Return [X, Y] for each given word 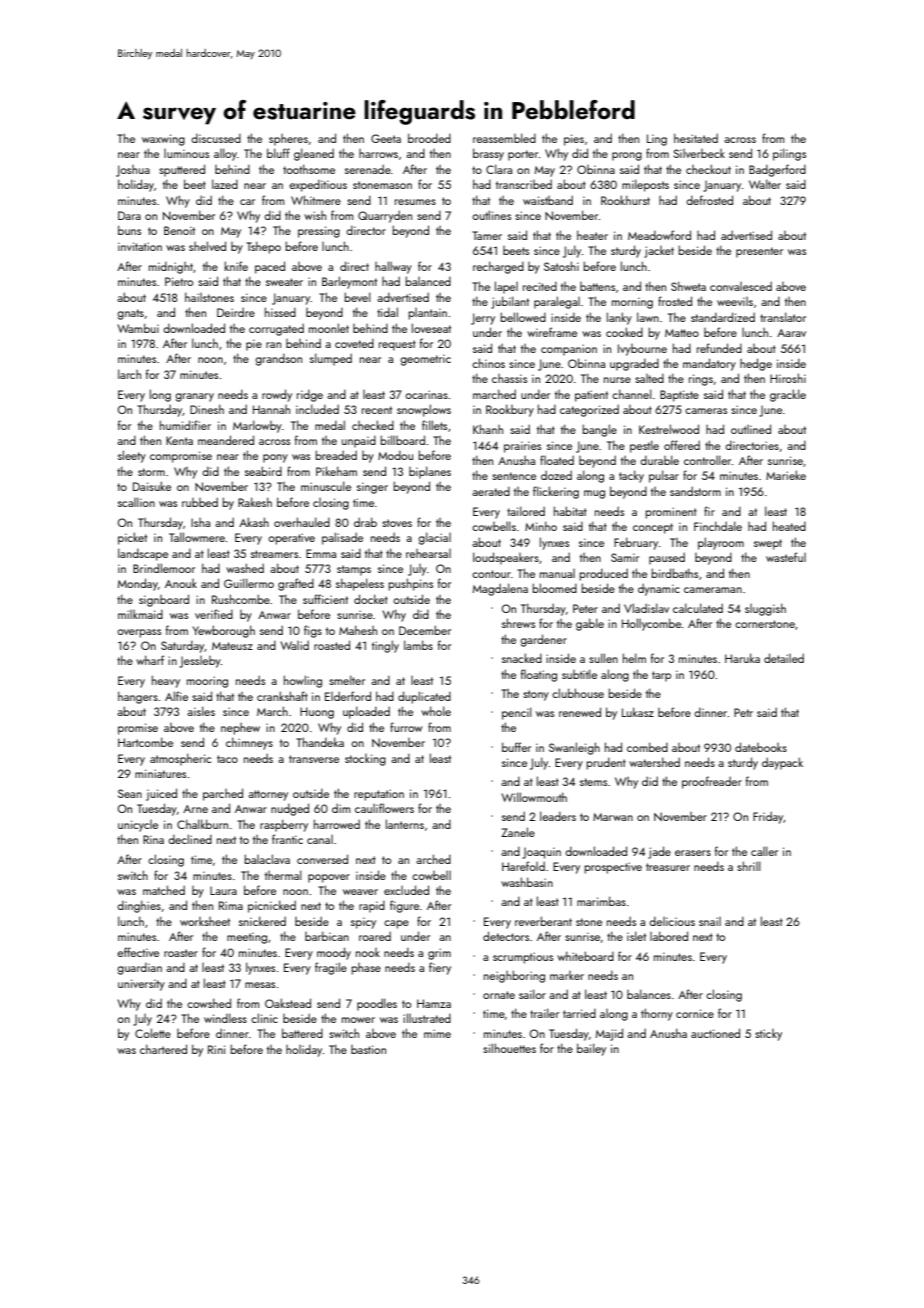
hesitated [696, 138]
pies [574, 140]
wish [315, 215]
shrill [749, 866]
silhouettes [509, 1048]
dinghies [139, 906]
